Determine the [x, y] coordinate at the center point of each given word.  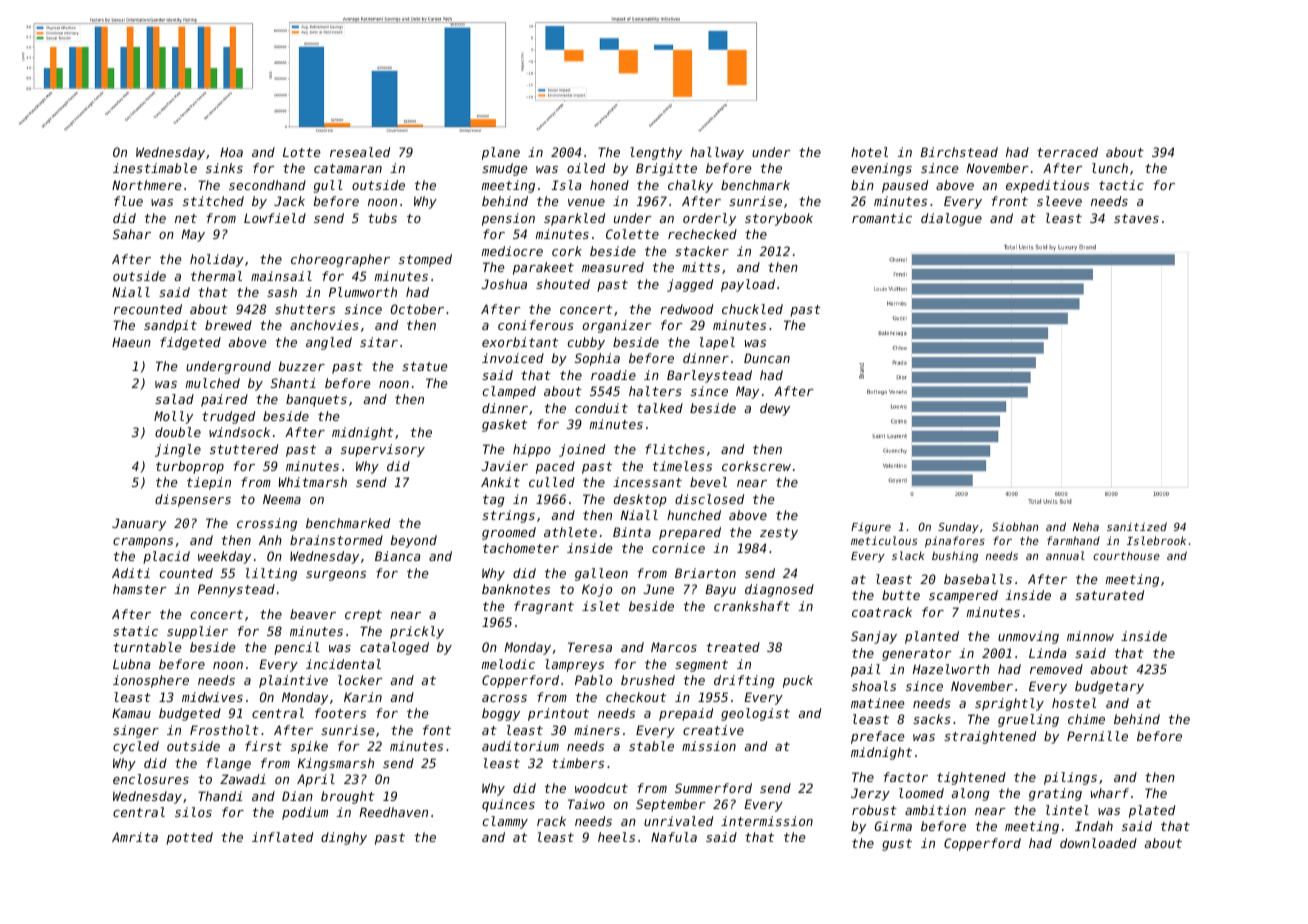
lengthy [656, 153]
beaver [313, 614]
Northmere [147, 185]
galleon [601, 574]
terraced [1067, 152]
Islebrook [1156, 540]
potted [189, 838]
